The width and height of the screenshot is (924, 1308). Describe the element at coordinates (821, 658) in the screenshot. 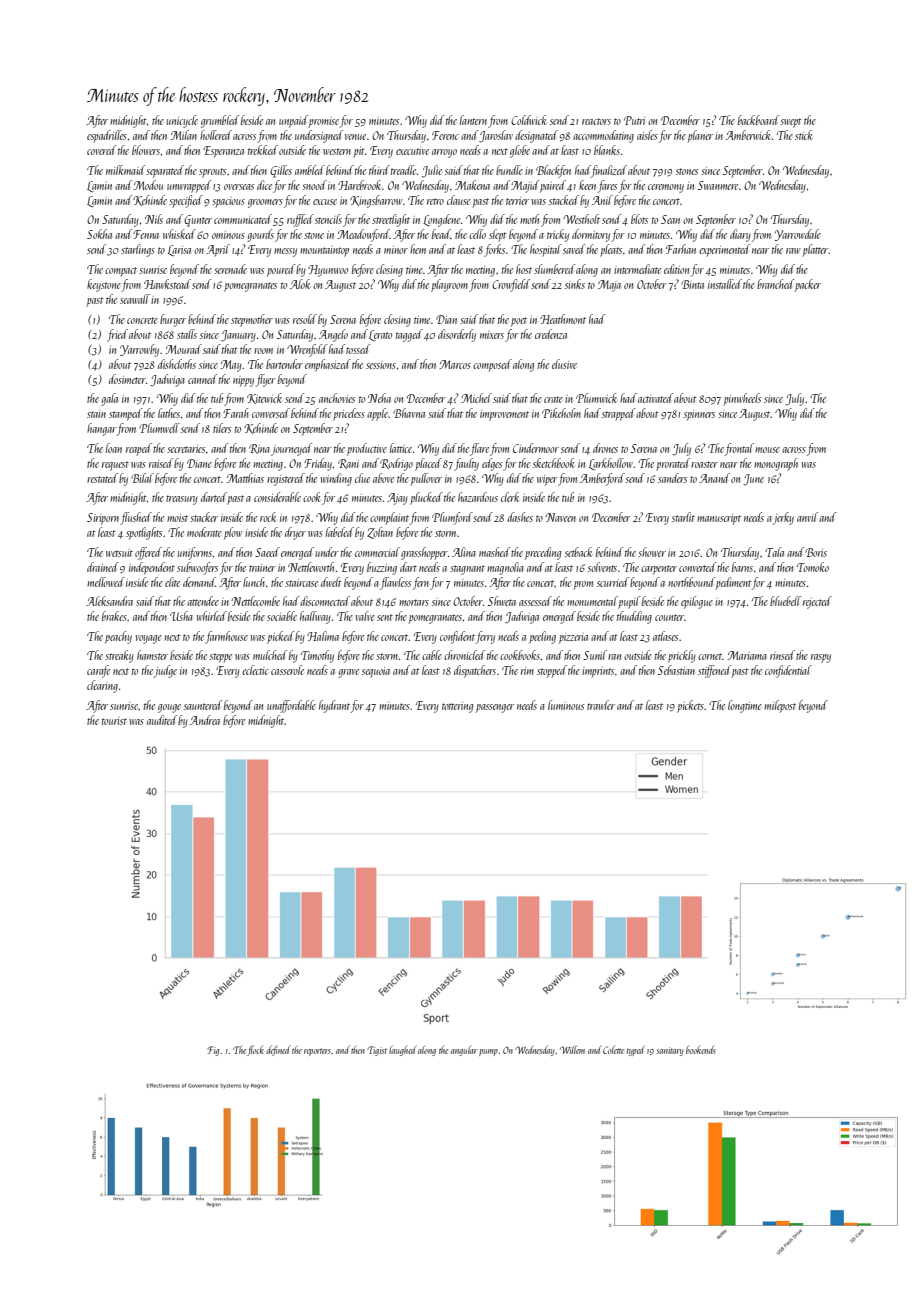

I see `raspy` at that location.
